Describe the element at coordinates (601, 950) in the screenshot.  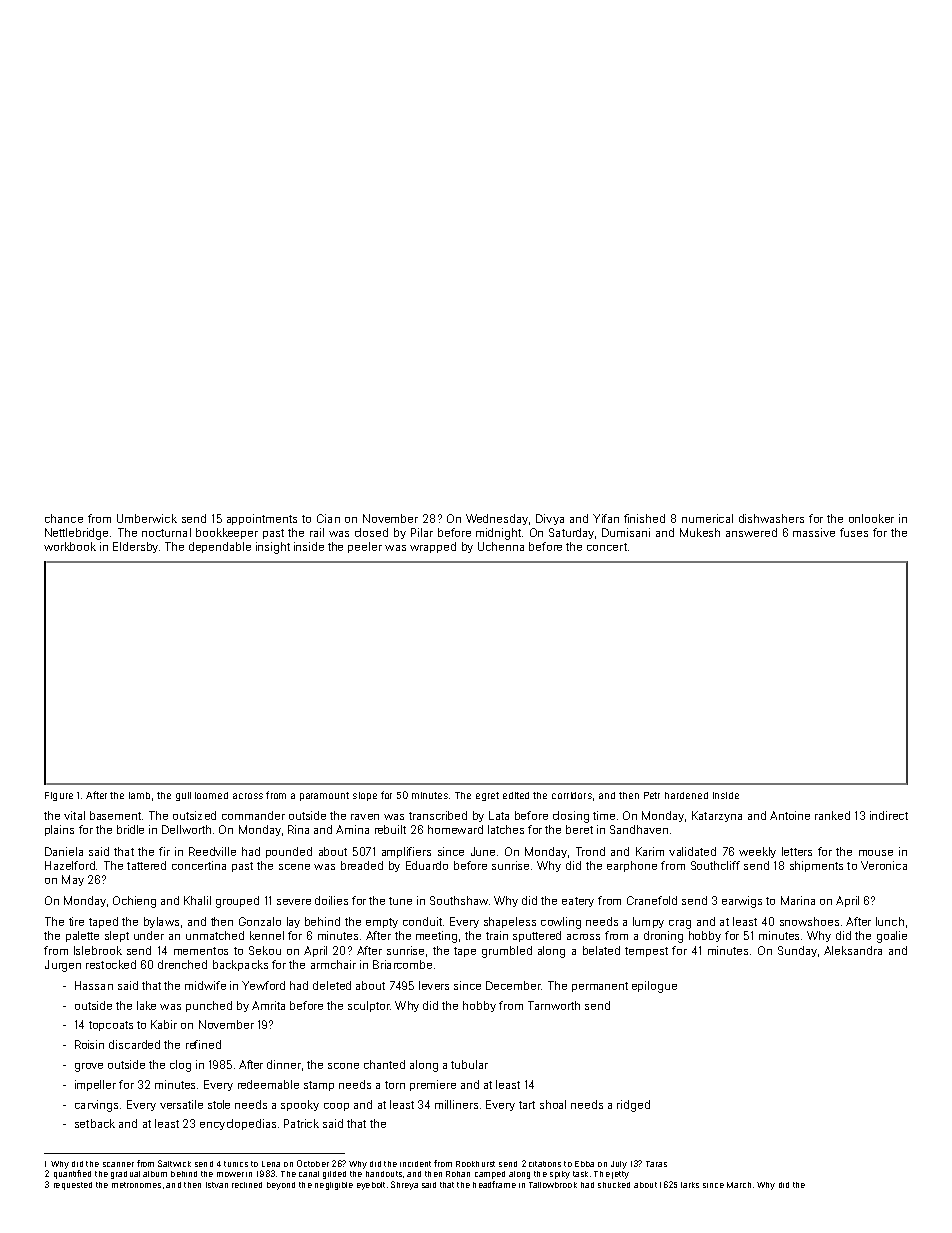
I see `belated` at that location.
